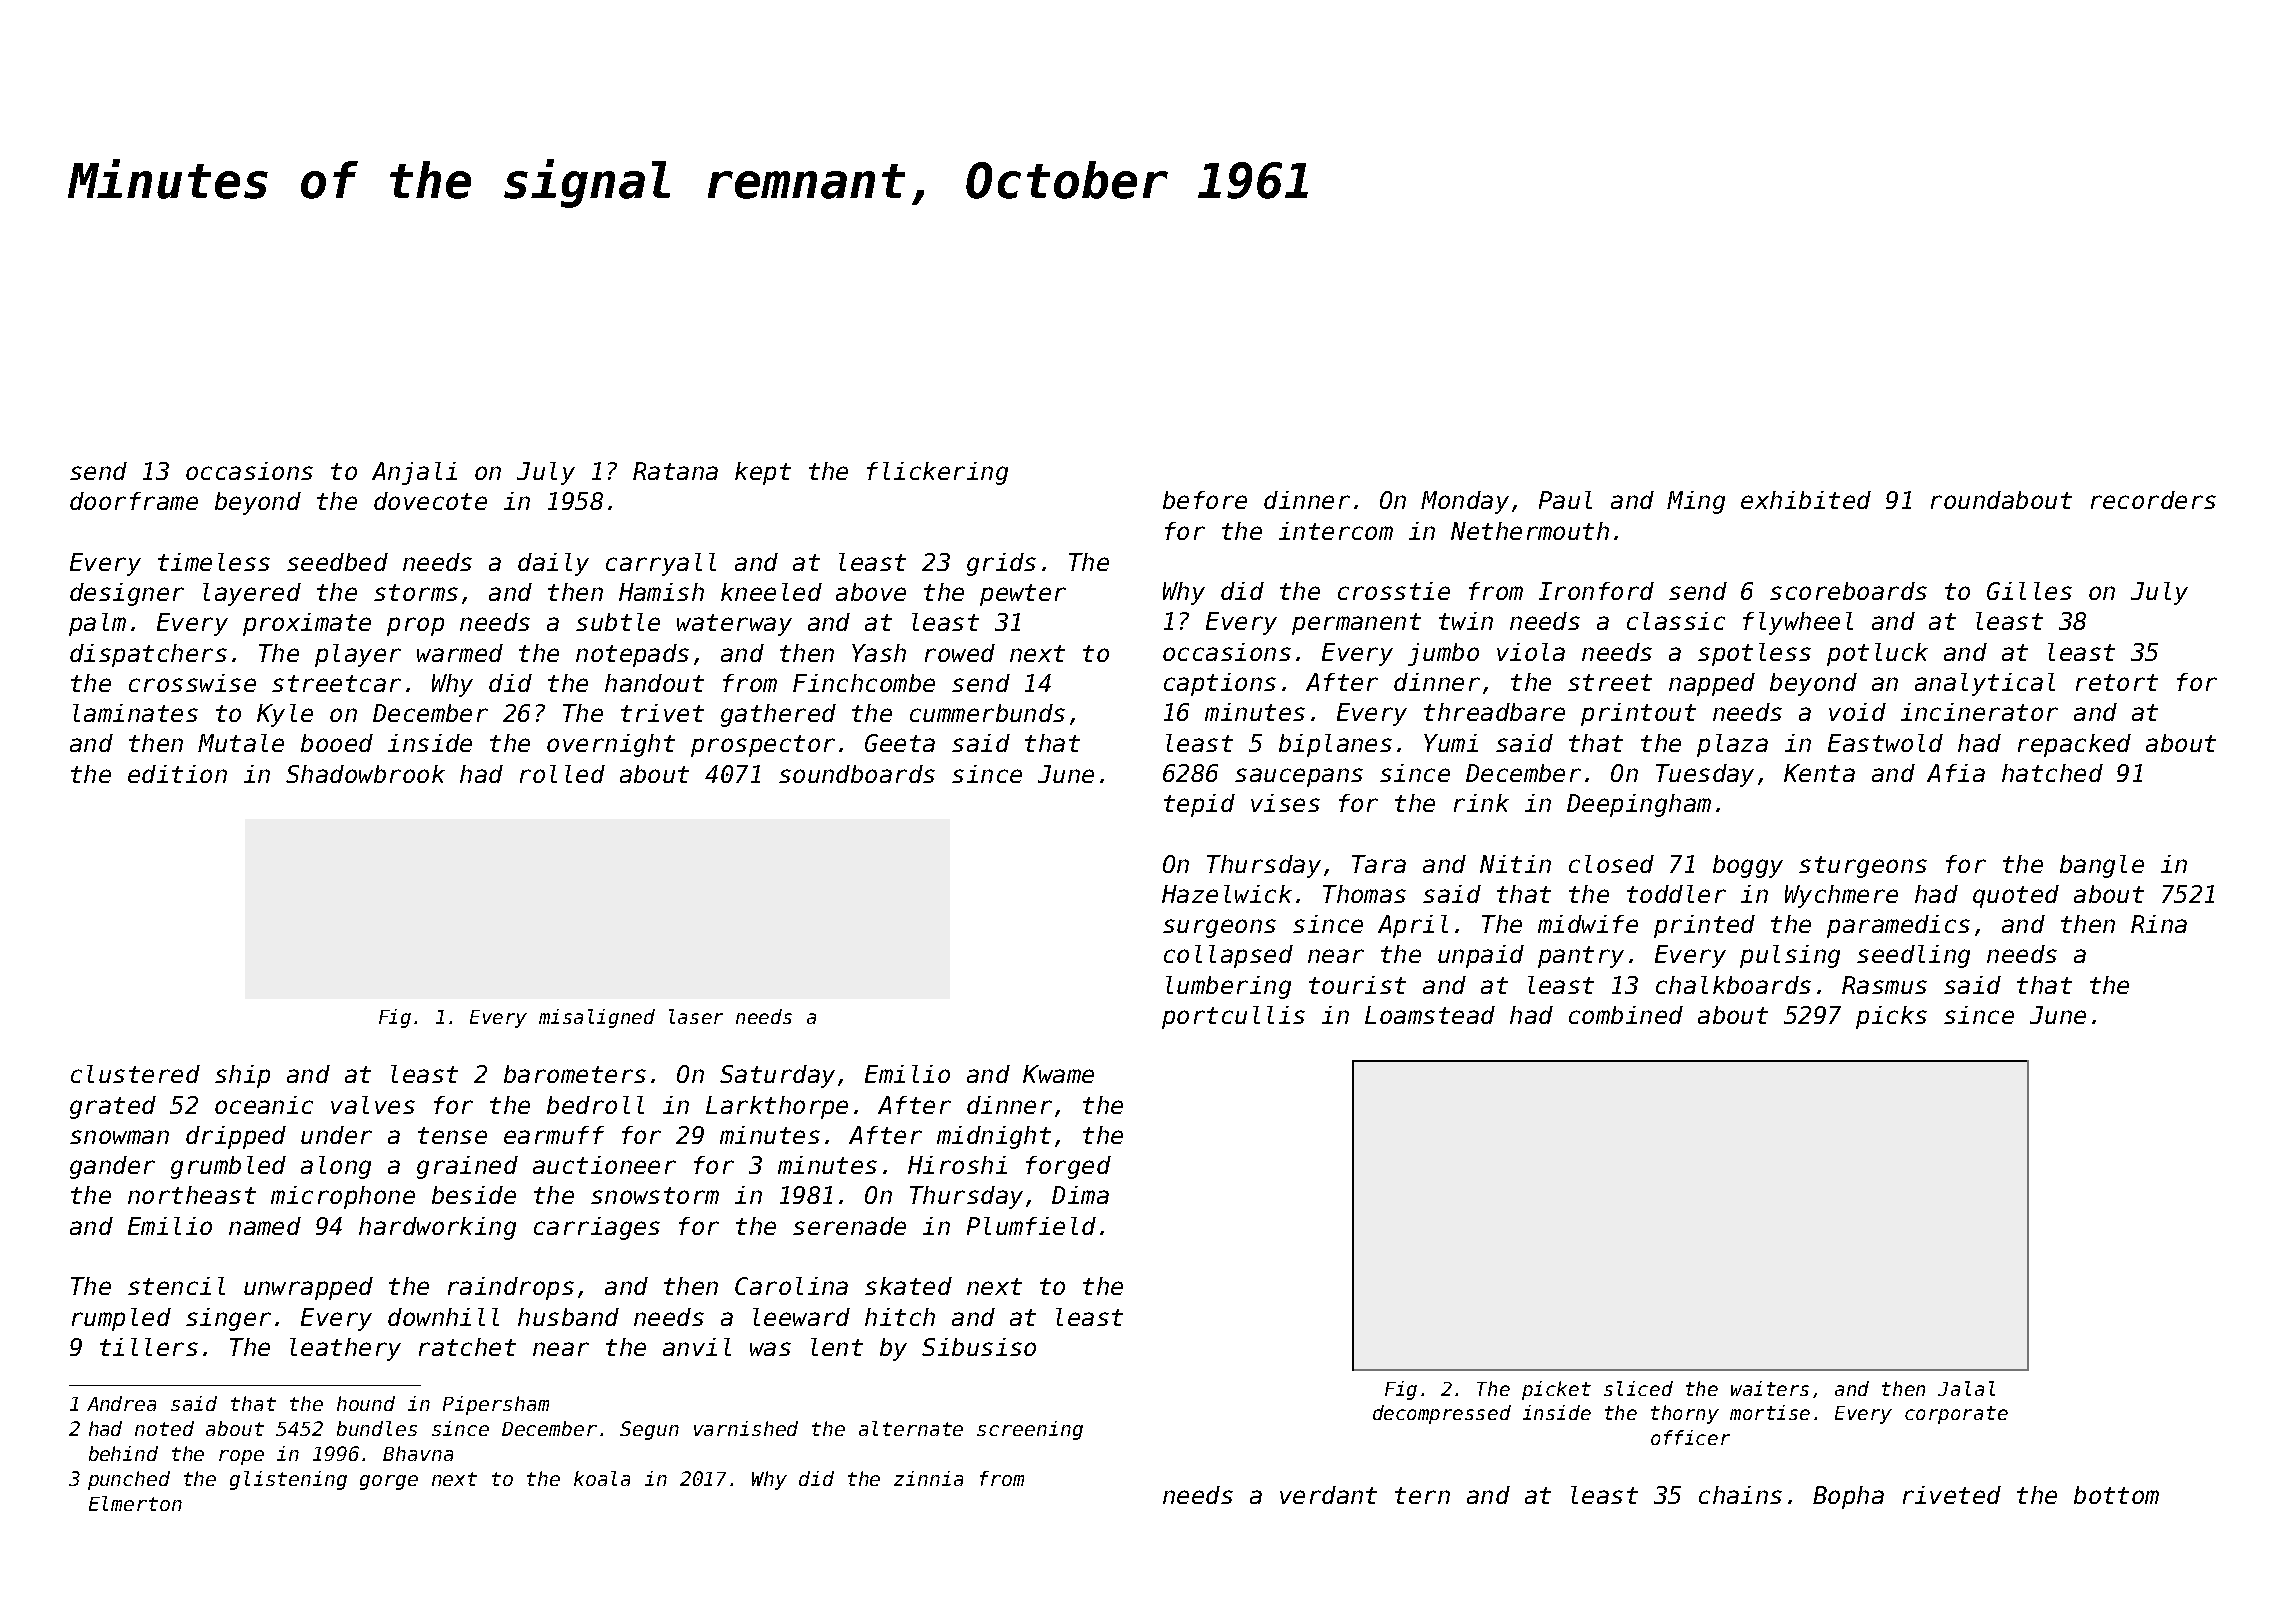  Describe the element at coordinates (134, 501) in the screenshot. I see `doorframe` at that location.
